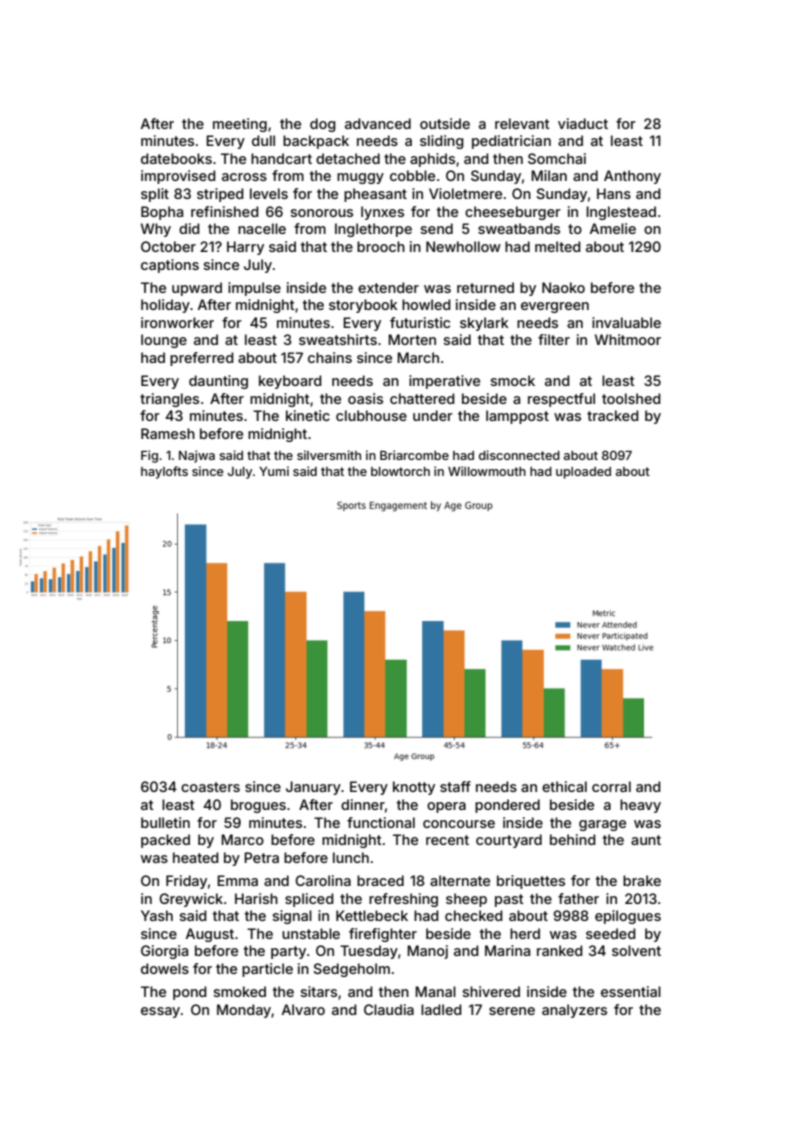 Image resolution: width=802 pixels, height=1138 pixels. What do you see at coordinates (210, 787) in the page?
I see `coasters` at bounding box center [210, 787].
